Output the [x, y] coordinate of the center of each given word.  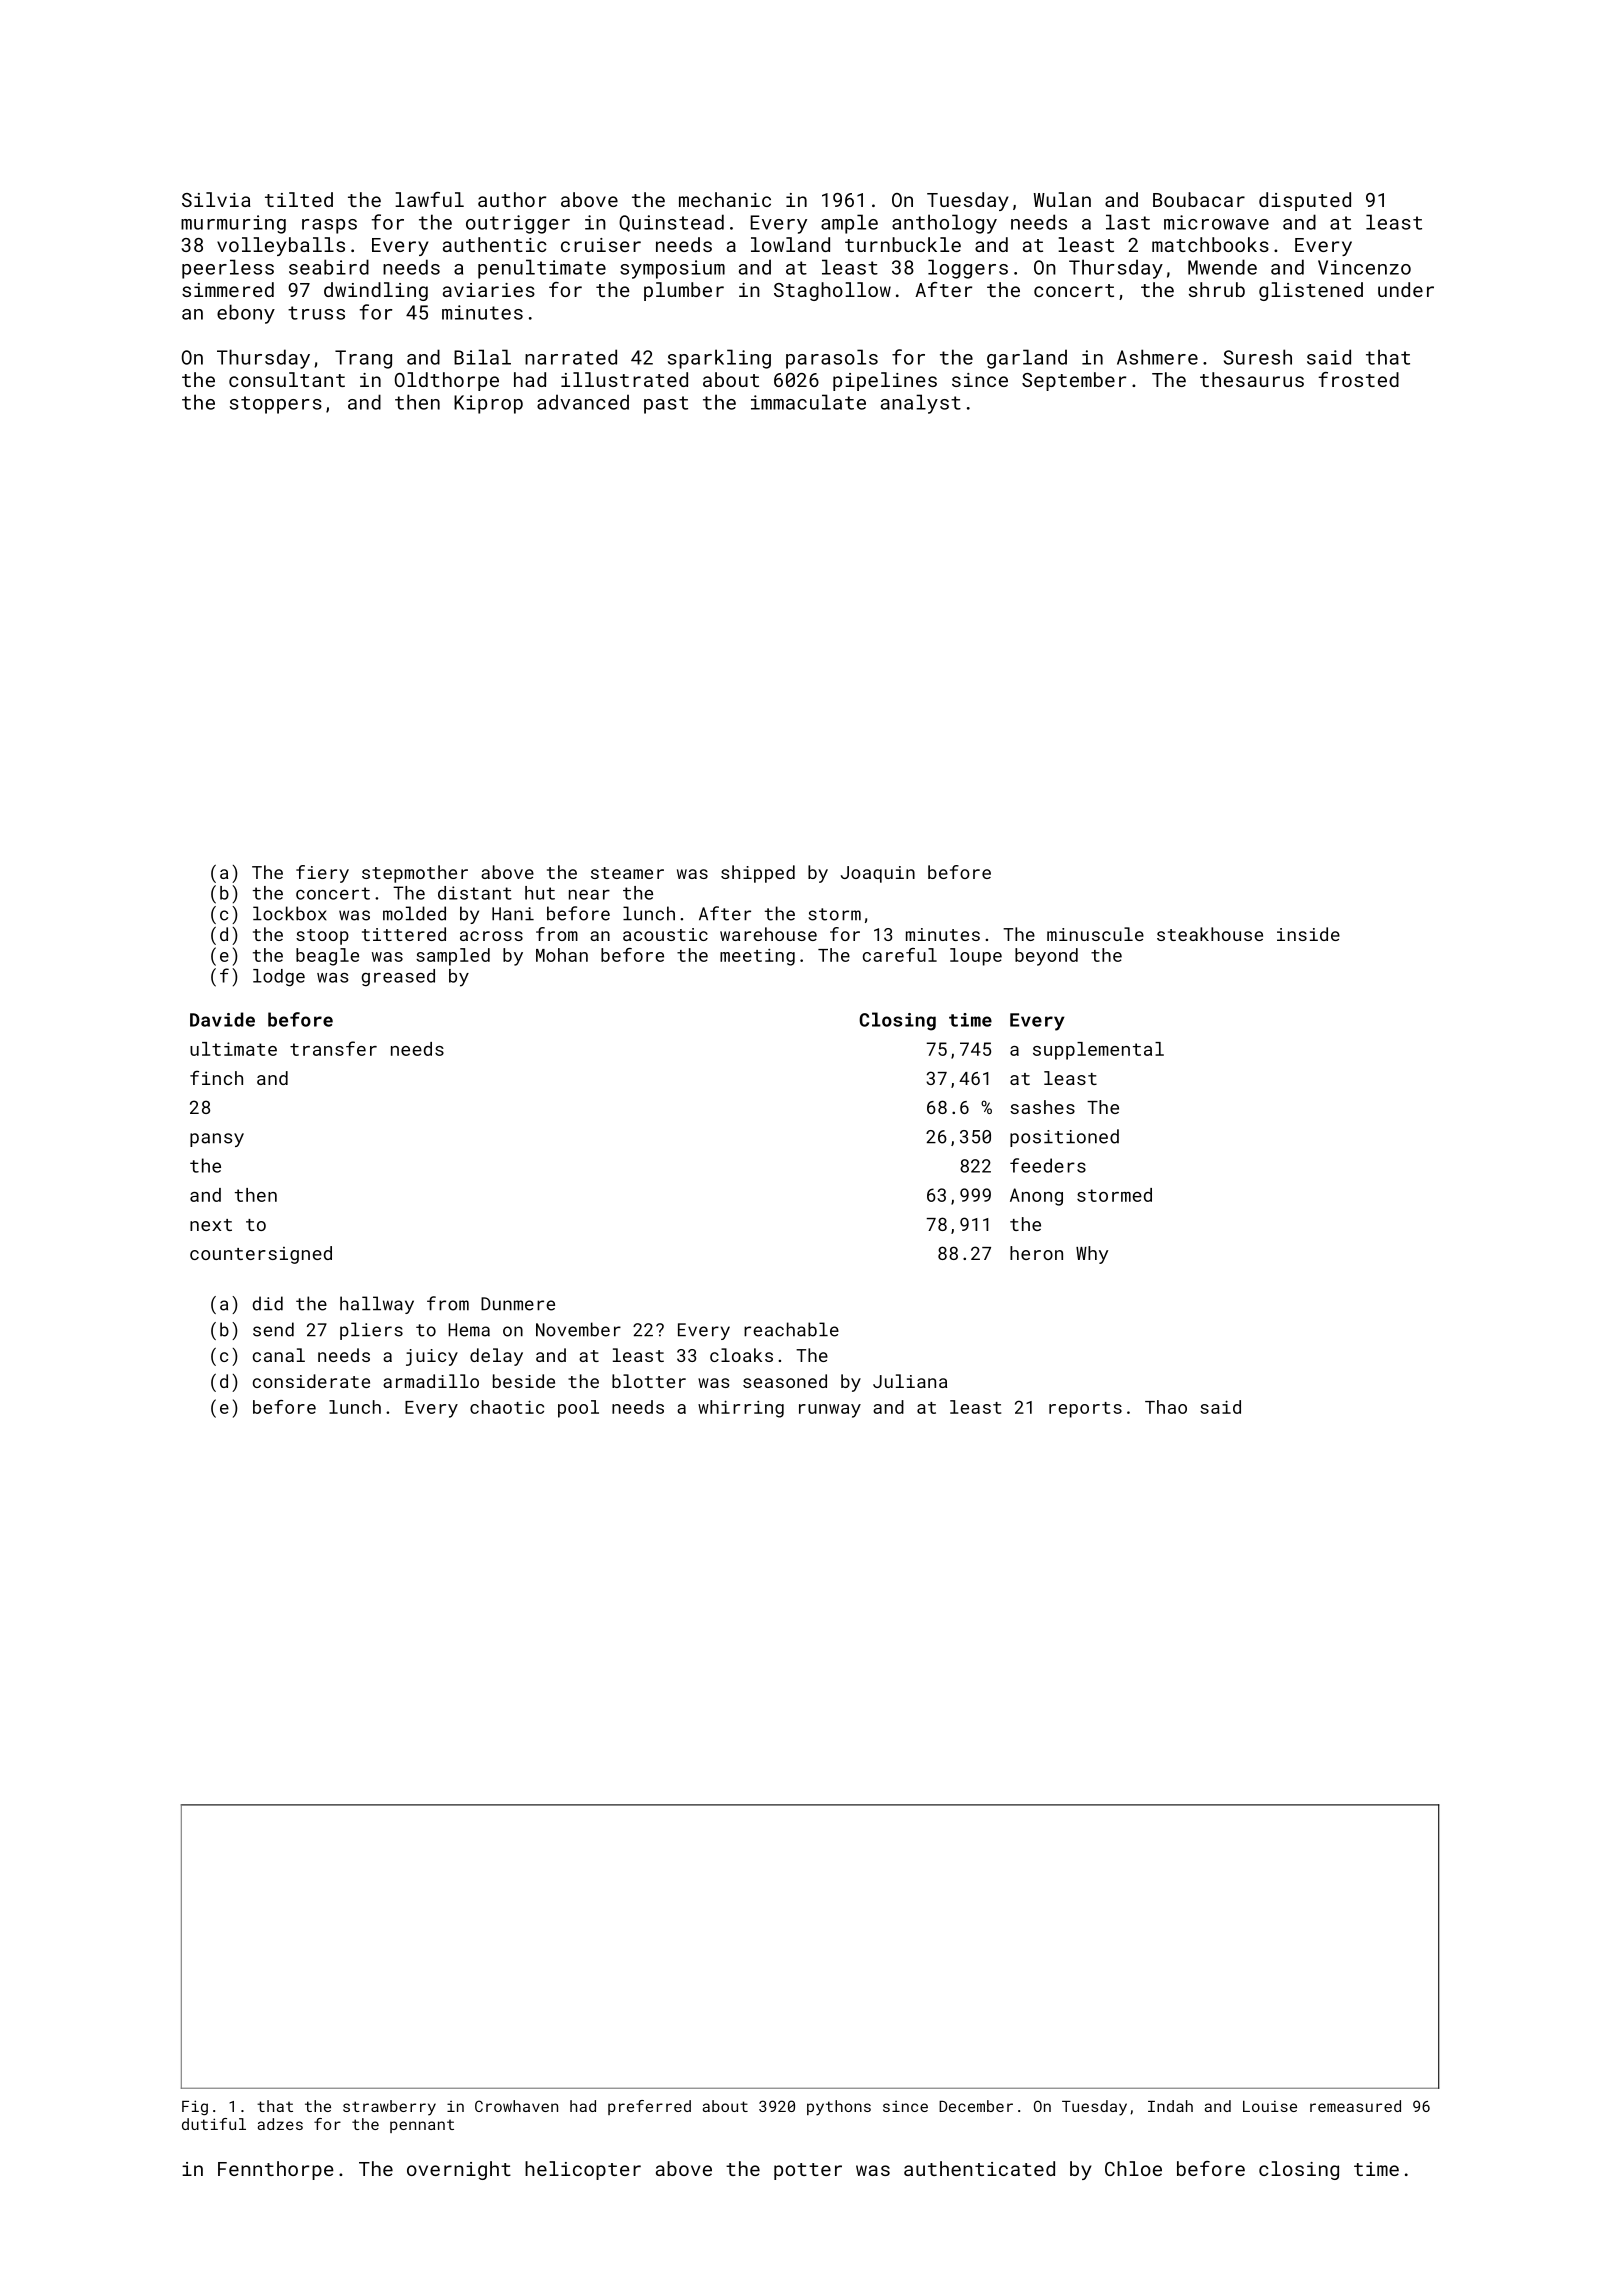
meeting [757, 957]
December [976, 2106]
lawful [429, 199]
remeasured [1355, 2106]
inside [1308, 934]
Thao [1166, 1407]
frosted [1358, 379]
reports [1085, 1410]
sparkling [719, 359]
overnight [459, 2170]
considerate [311, 1381]
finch [216, 1077]
